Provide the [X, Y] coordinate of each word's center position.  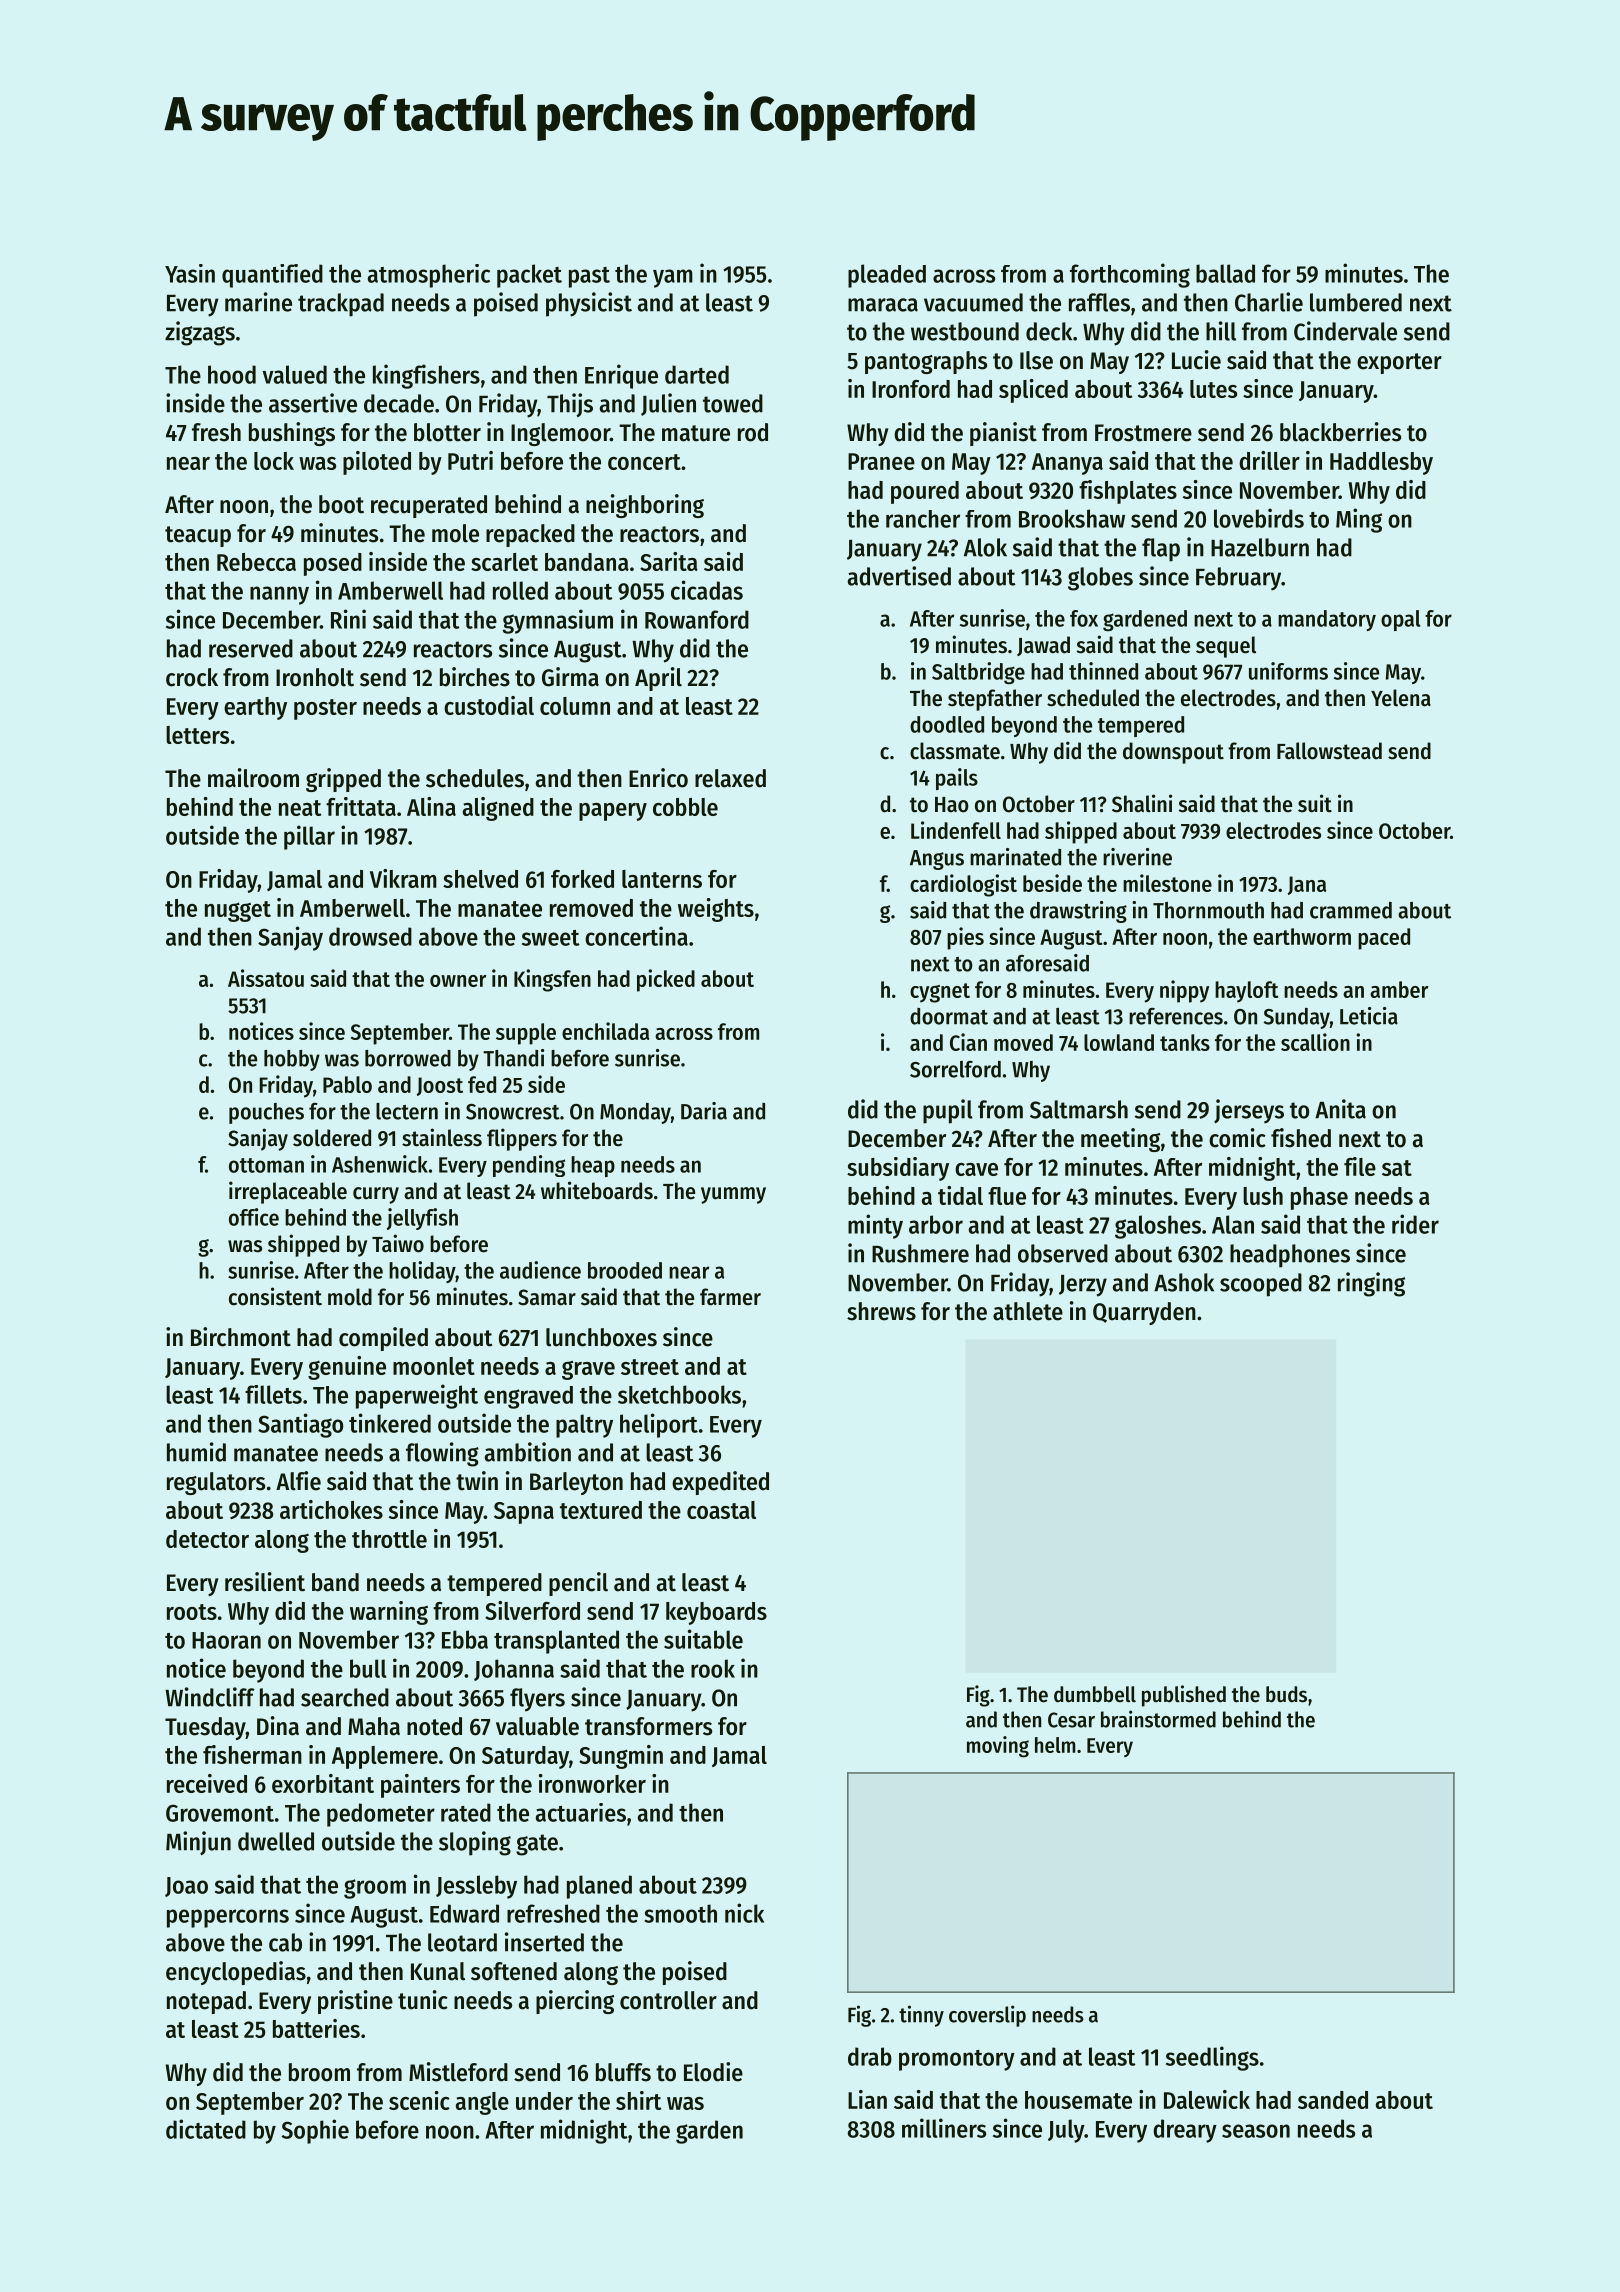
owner [458, 981]
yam [673, 278]
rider [1415, 1224]
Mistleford [458, 2072]
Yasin [190, 273]
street [650, 1367]
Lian [867, 2099]
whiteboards [597, 1190]
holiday [422, 1272]
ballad [1225, 273]
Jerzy [1083, 1286]
